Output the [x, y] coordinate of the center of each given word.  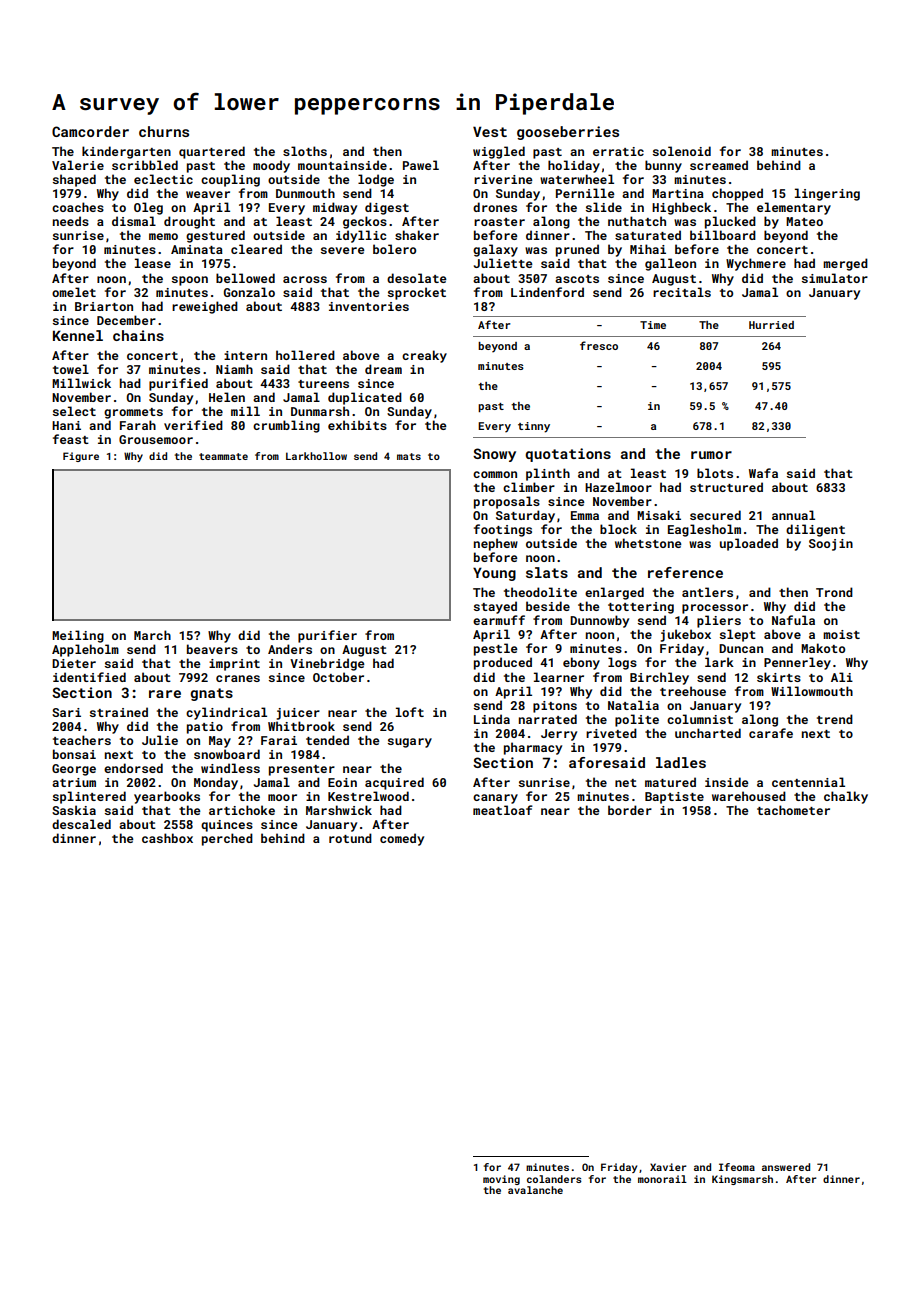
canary [495, 799]
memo [163, 236]
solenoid [682, 151]
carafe [771, 733]
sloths [305, 151]
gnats [211, 694]
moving [501, 1180]
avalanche [535, 1190]
